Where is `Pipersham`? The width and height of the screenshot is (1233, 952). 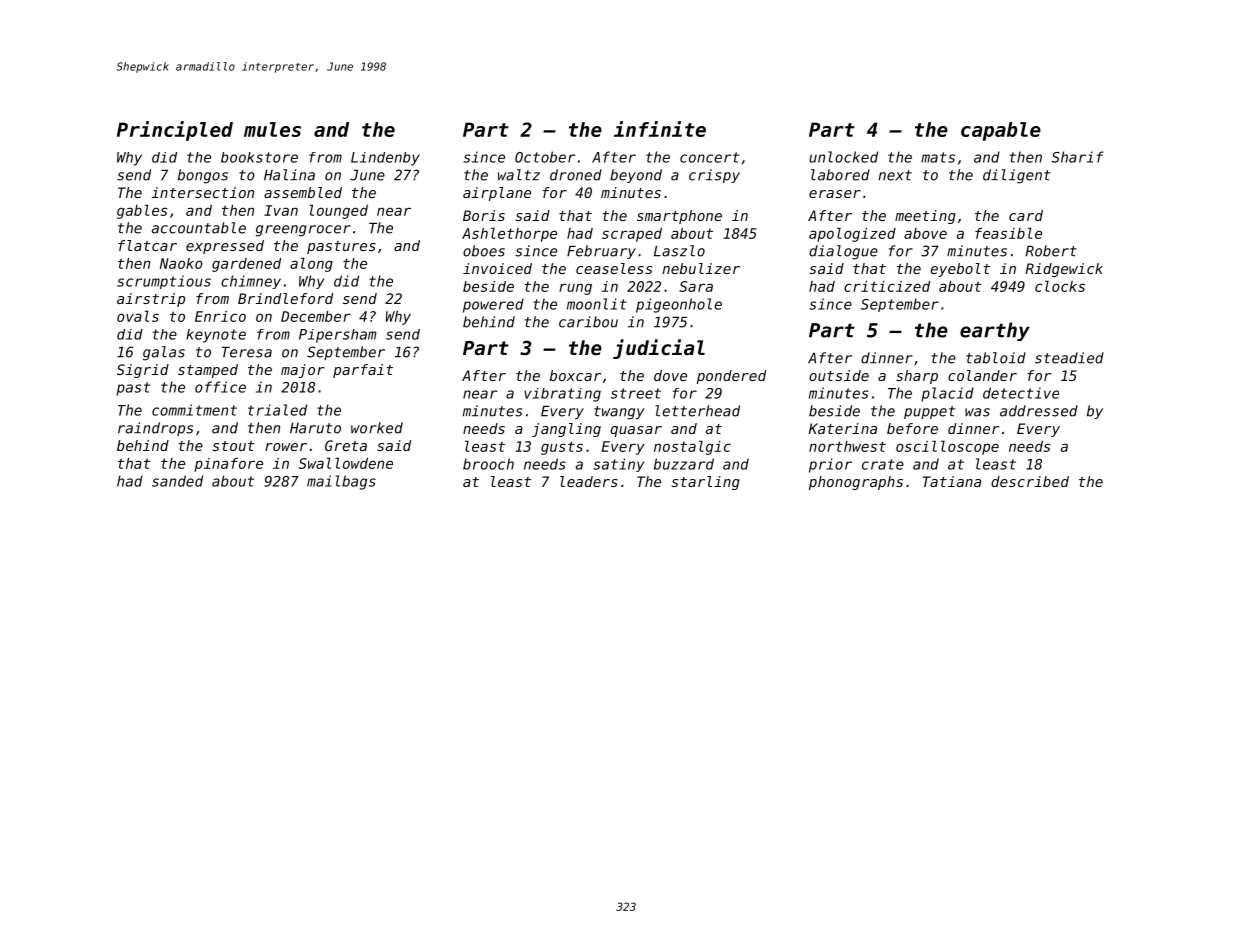 Pipersham is located at coordinates (337, 336).
